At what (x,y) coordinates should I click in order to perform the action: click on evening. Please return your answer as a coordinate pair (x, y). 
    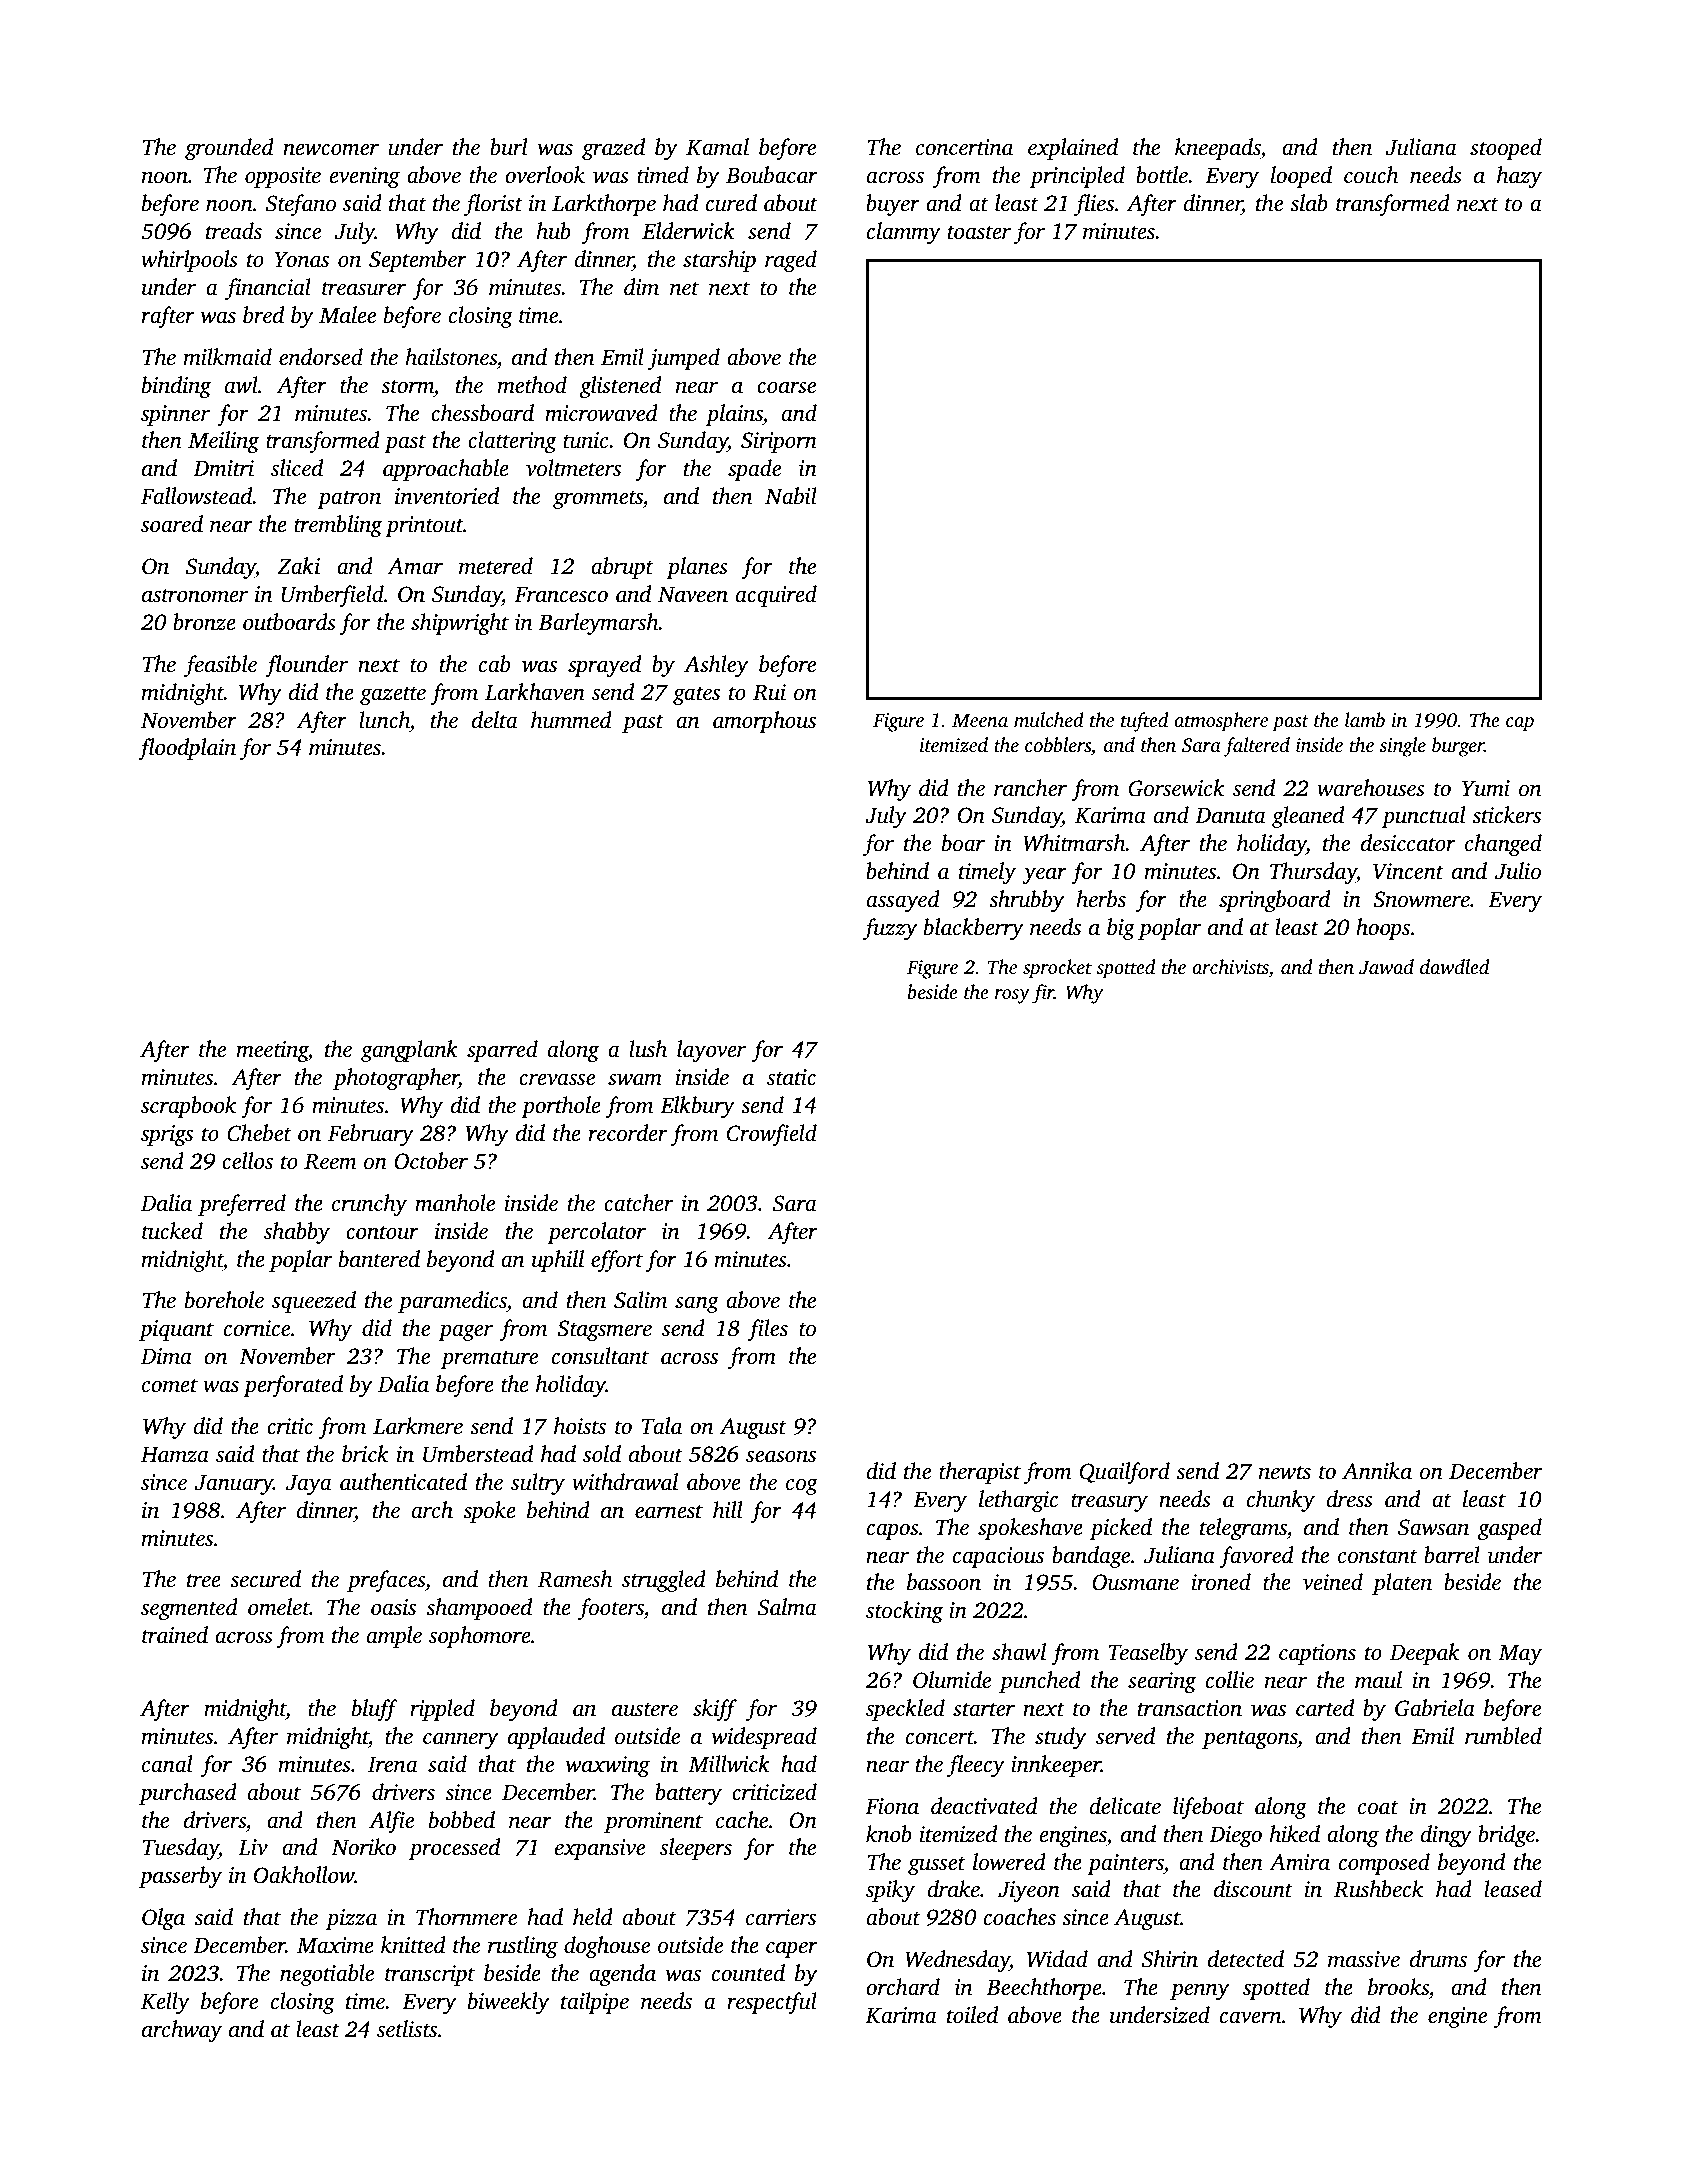
    Looking at the image, I should click on (364, 177).
